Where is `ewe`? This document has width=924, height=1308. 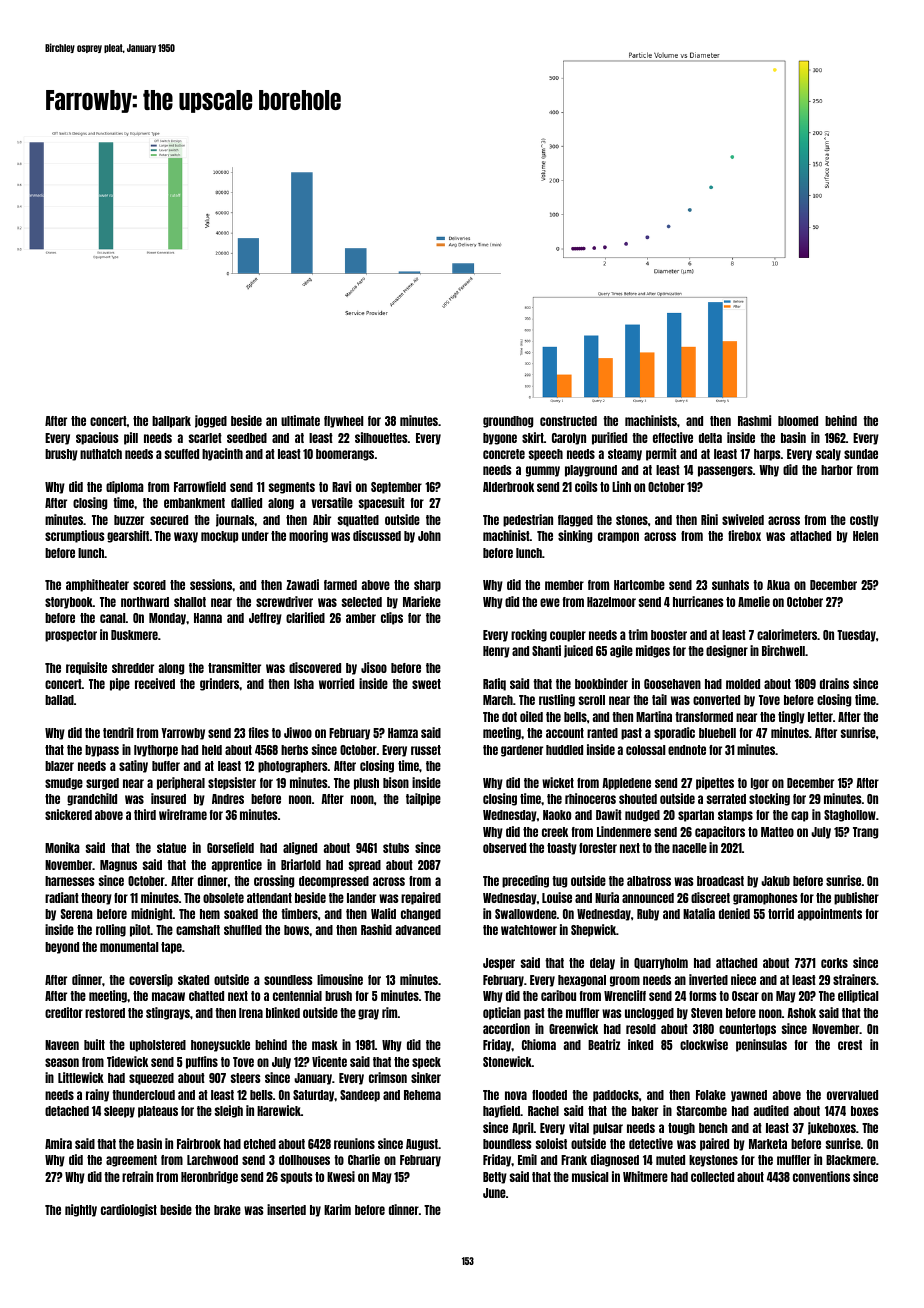 ewe is located at coordinates (550, 602).
